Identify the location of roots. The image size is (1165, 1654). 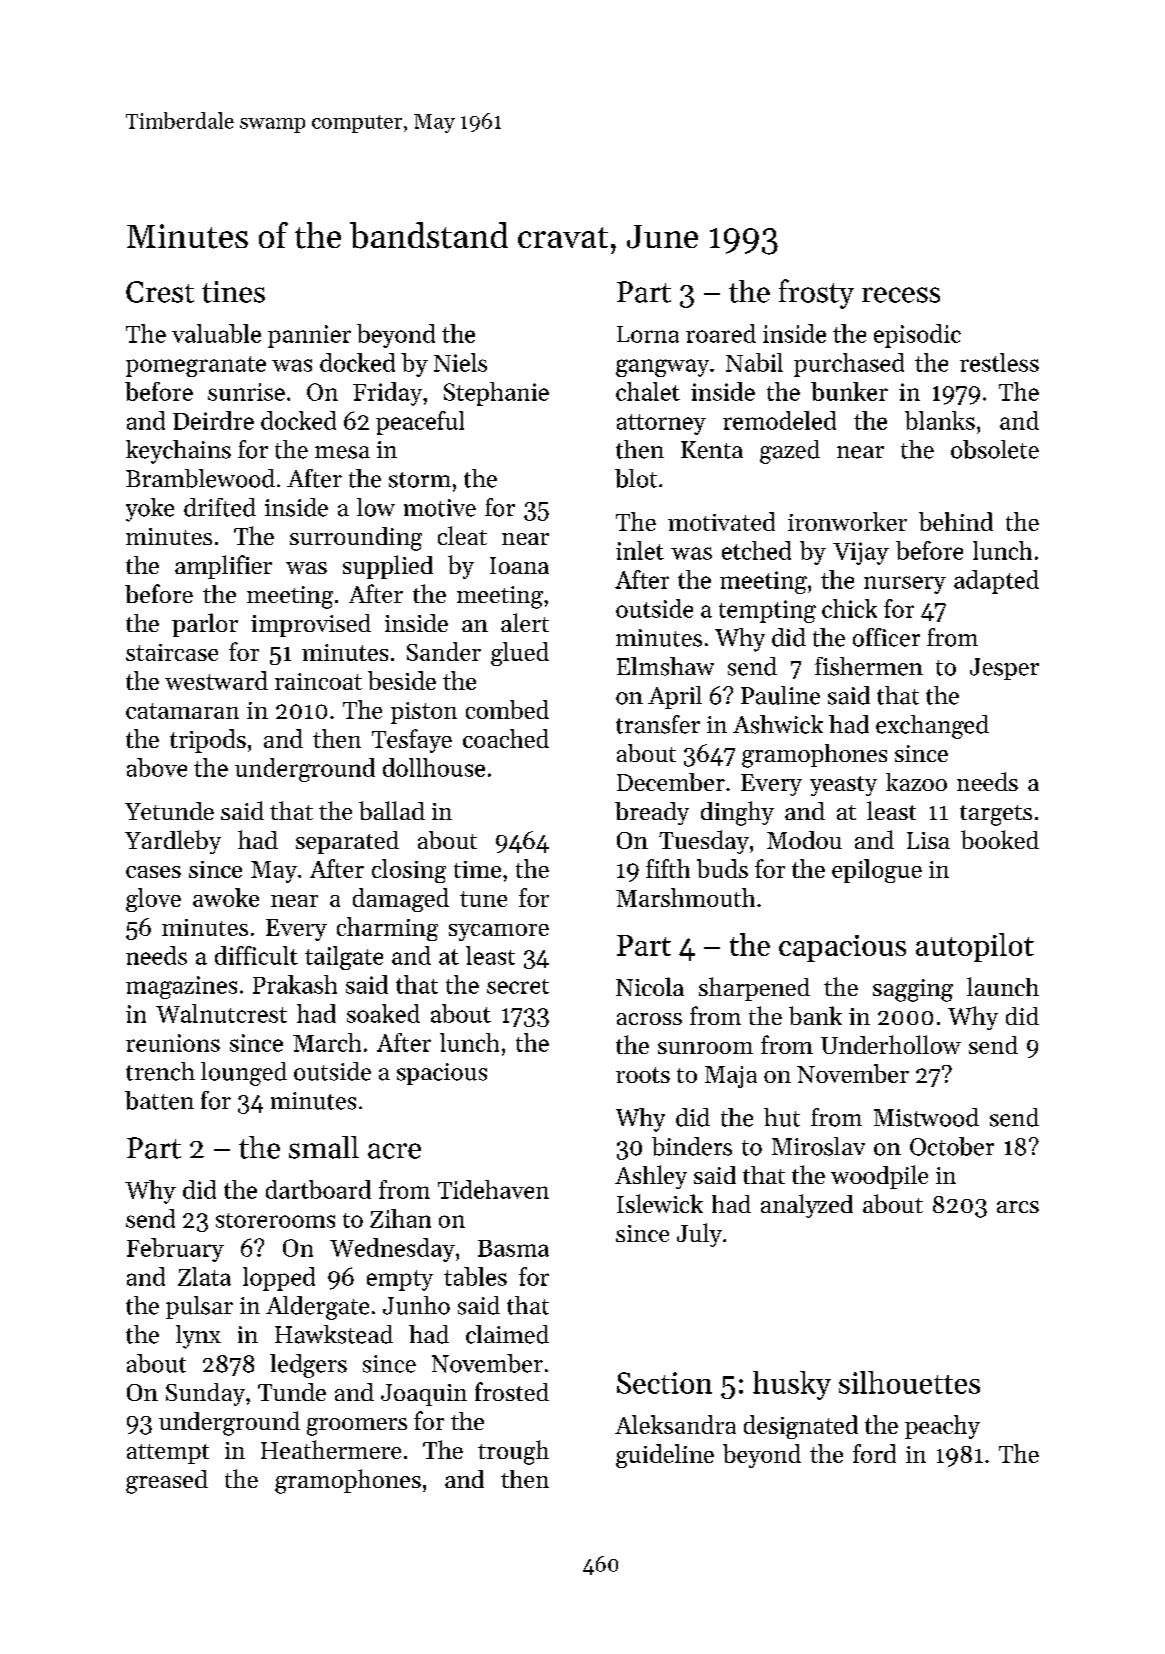
(643, 1075).
